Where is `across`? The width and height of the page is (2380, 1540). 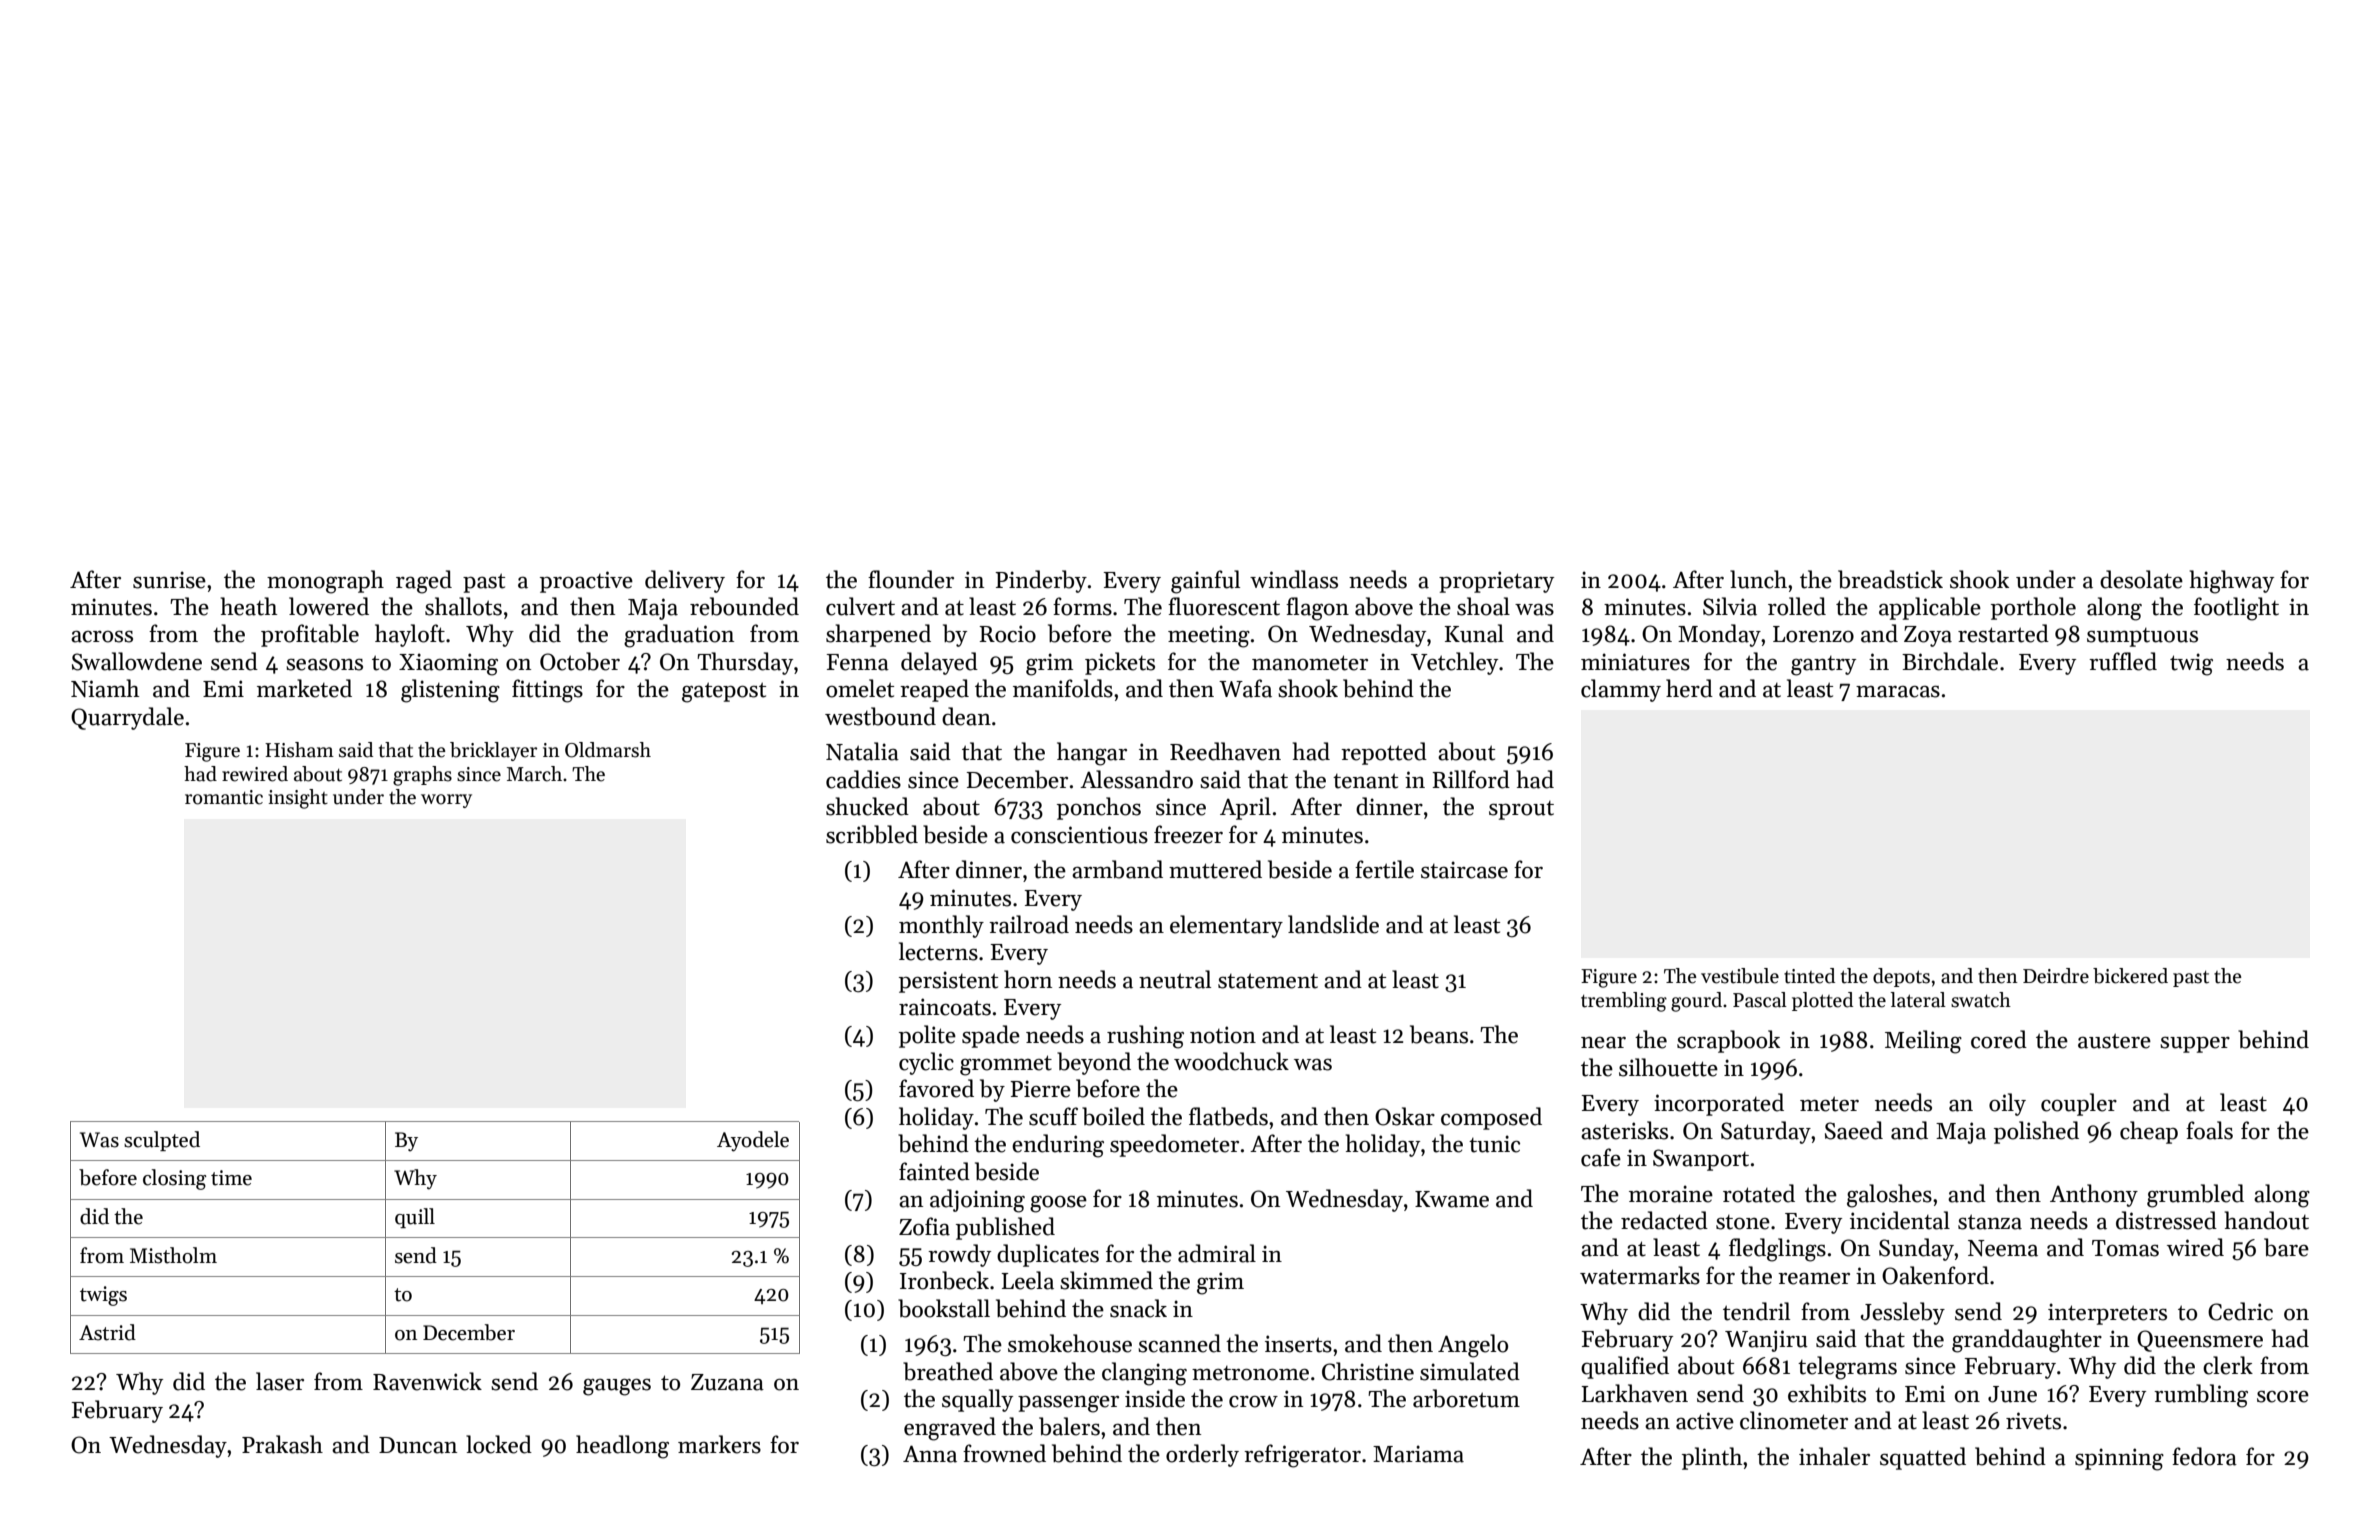
across is located at coordinates (102, 636).
